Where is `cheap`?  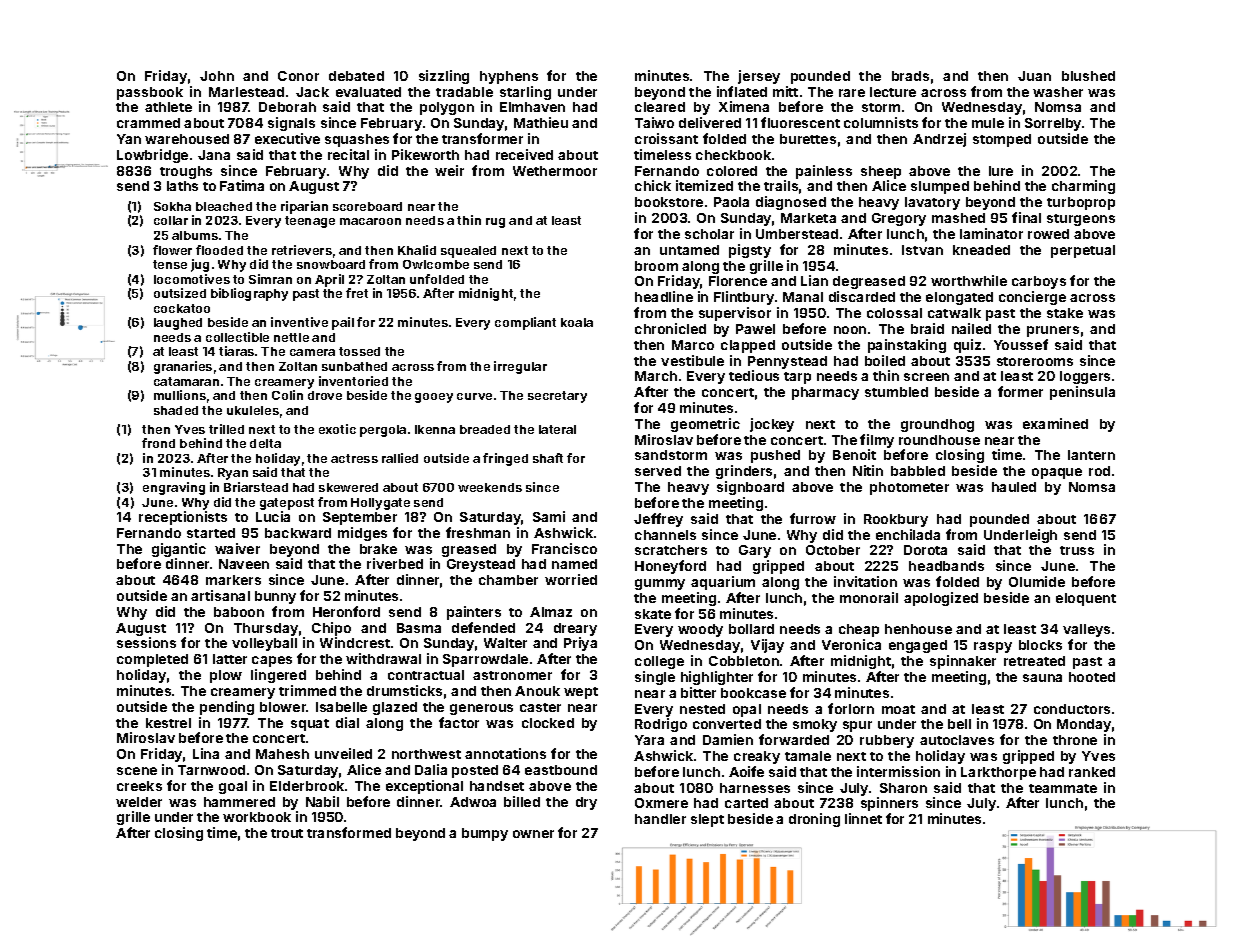 cheap is located at coordinates (859, 630).
